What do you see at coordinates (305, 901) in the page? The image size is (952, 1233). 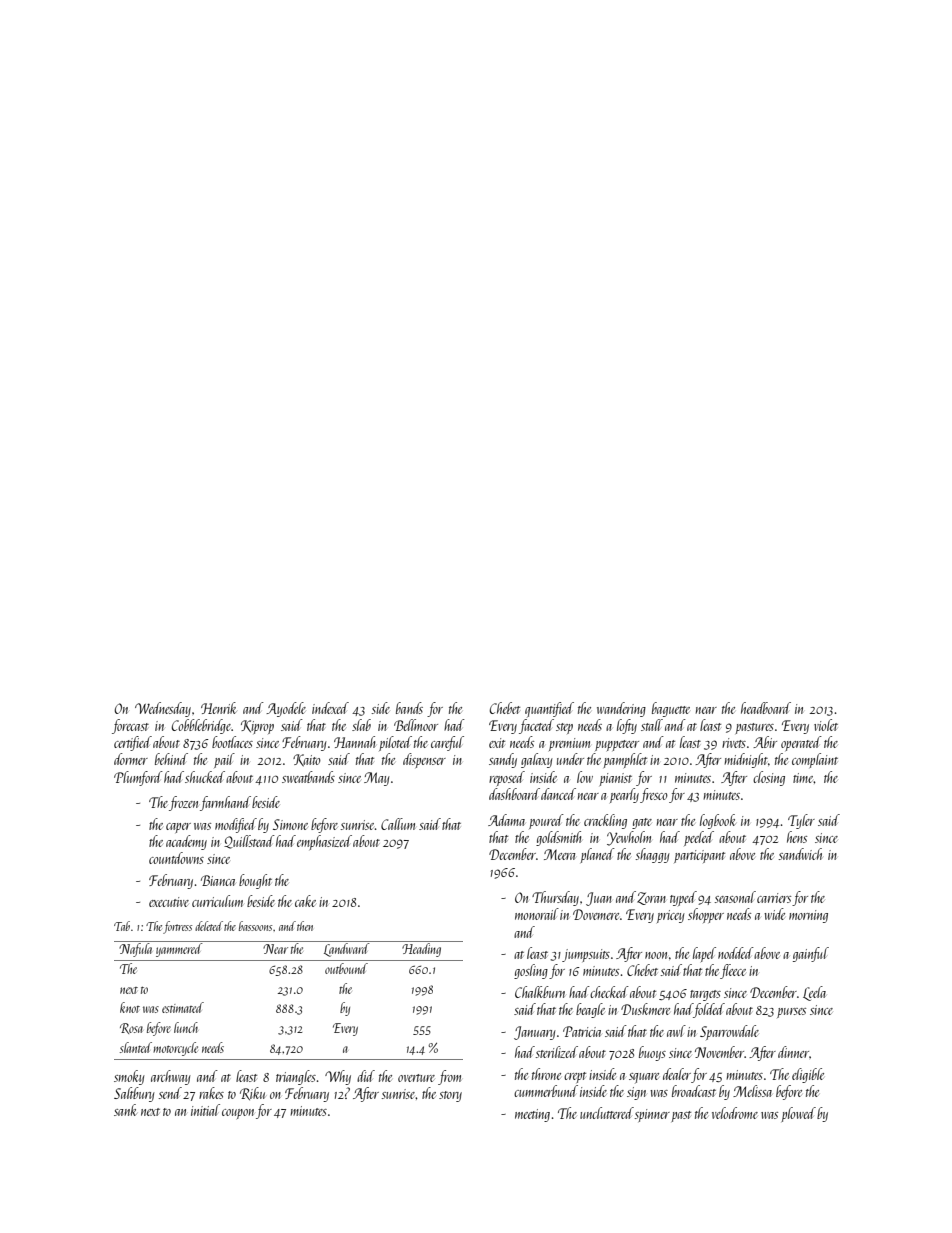 I see `cake` at bounding box center [305, 901].
